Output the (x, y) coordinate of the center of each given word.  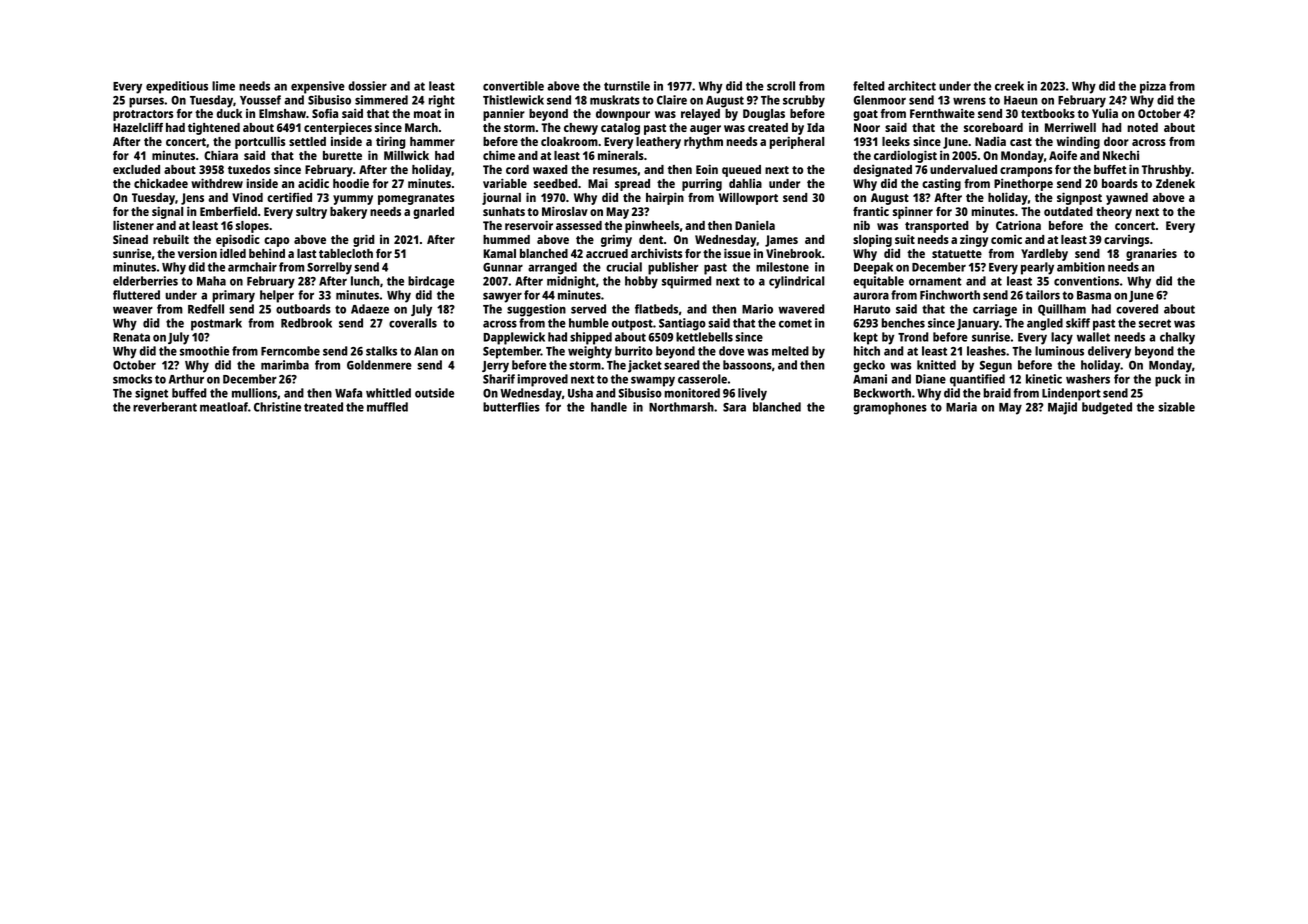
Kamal (499, 253)
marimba (285, 365)
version (197, 253)
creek (1009, 86)
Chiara (221, 155)
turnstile (627, 86)
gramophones (890, 408)
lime (223, 86)
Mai (598, 183)
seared (682, 365)
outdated (1068, 211)
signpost (1079, 198)
